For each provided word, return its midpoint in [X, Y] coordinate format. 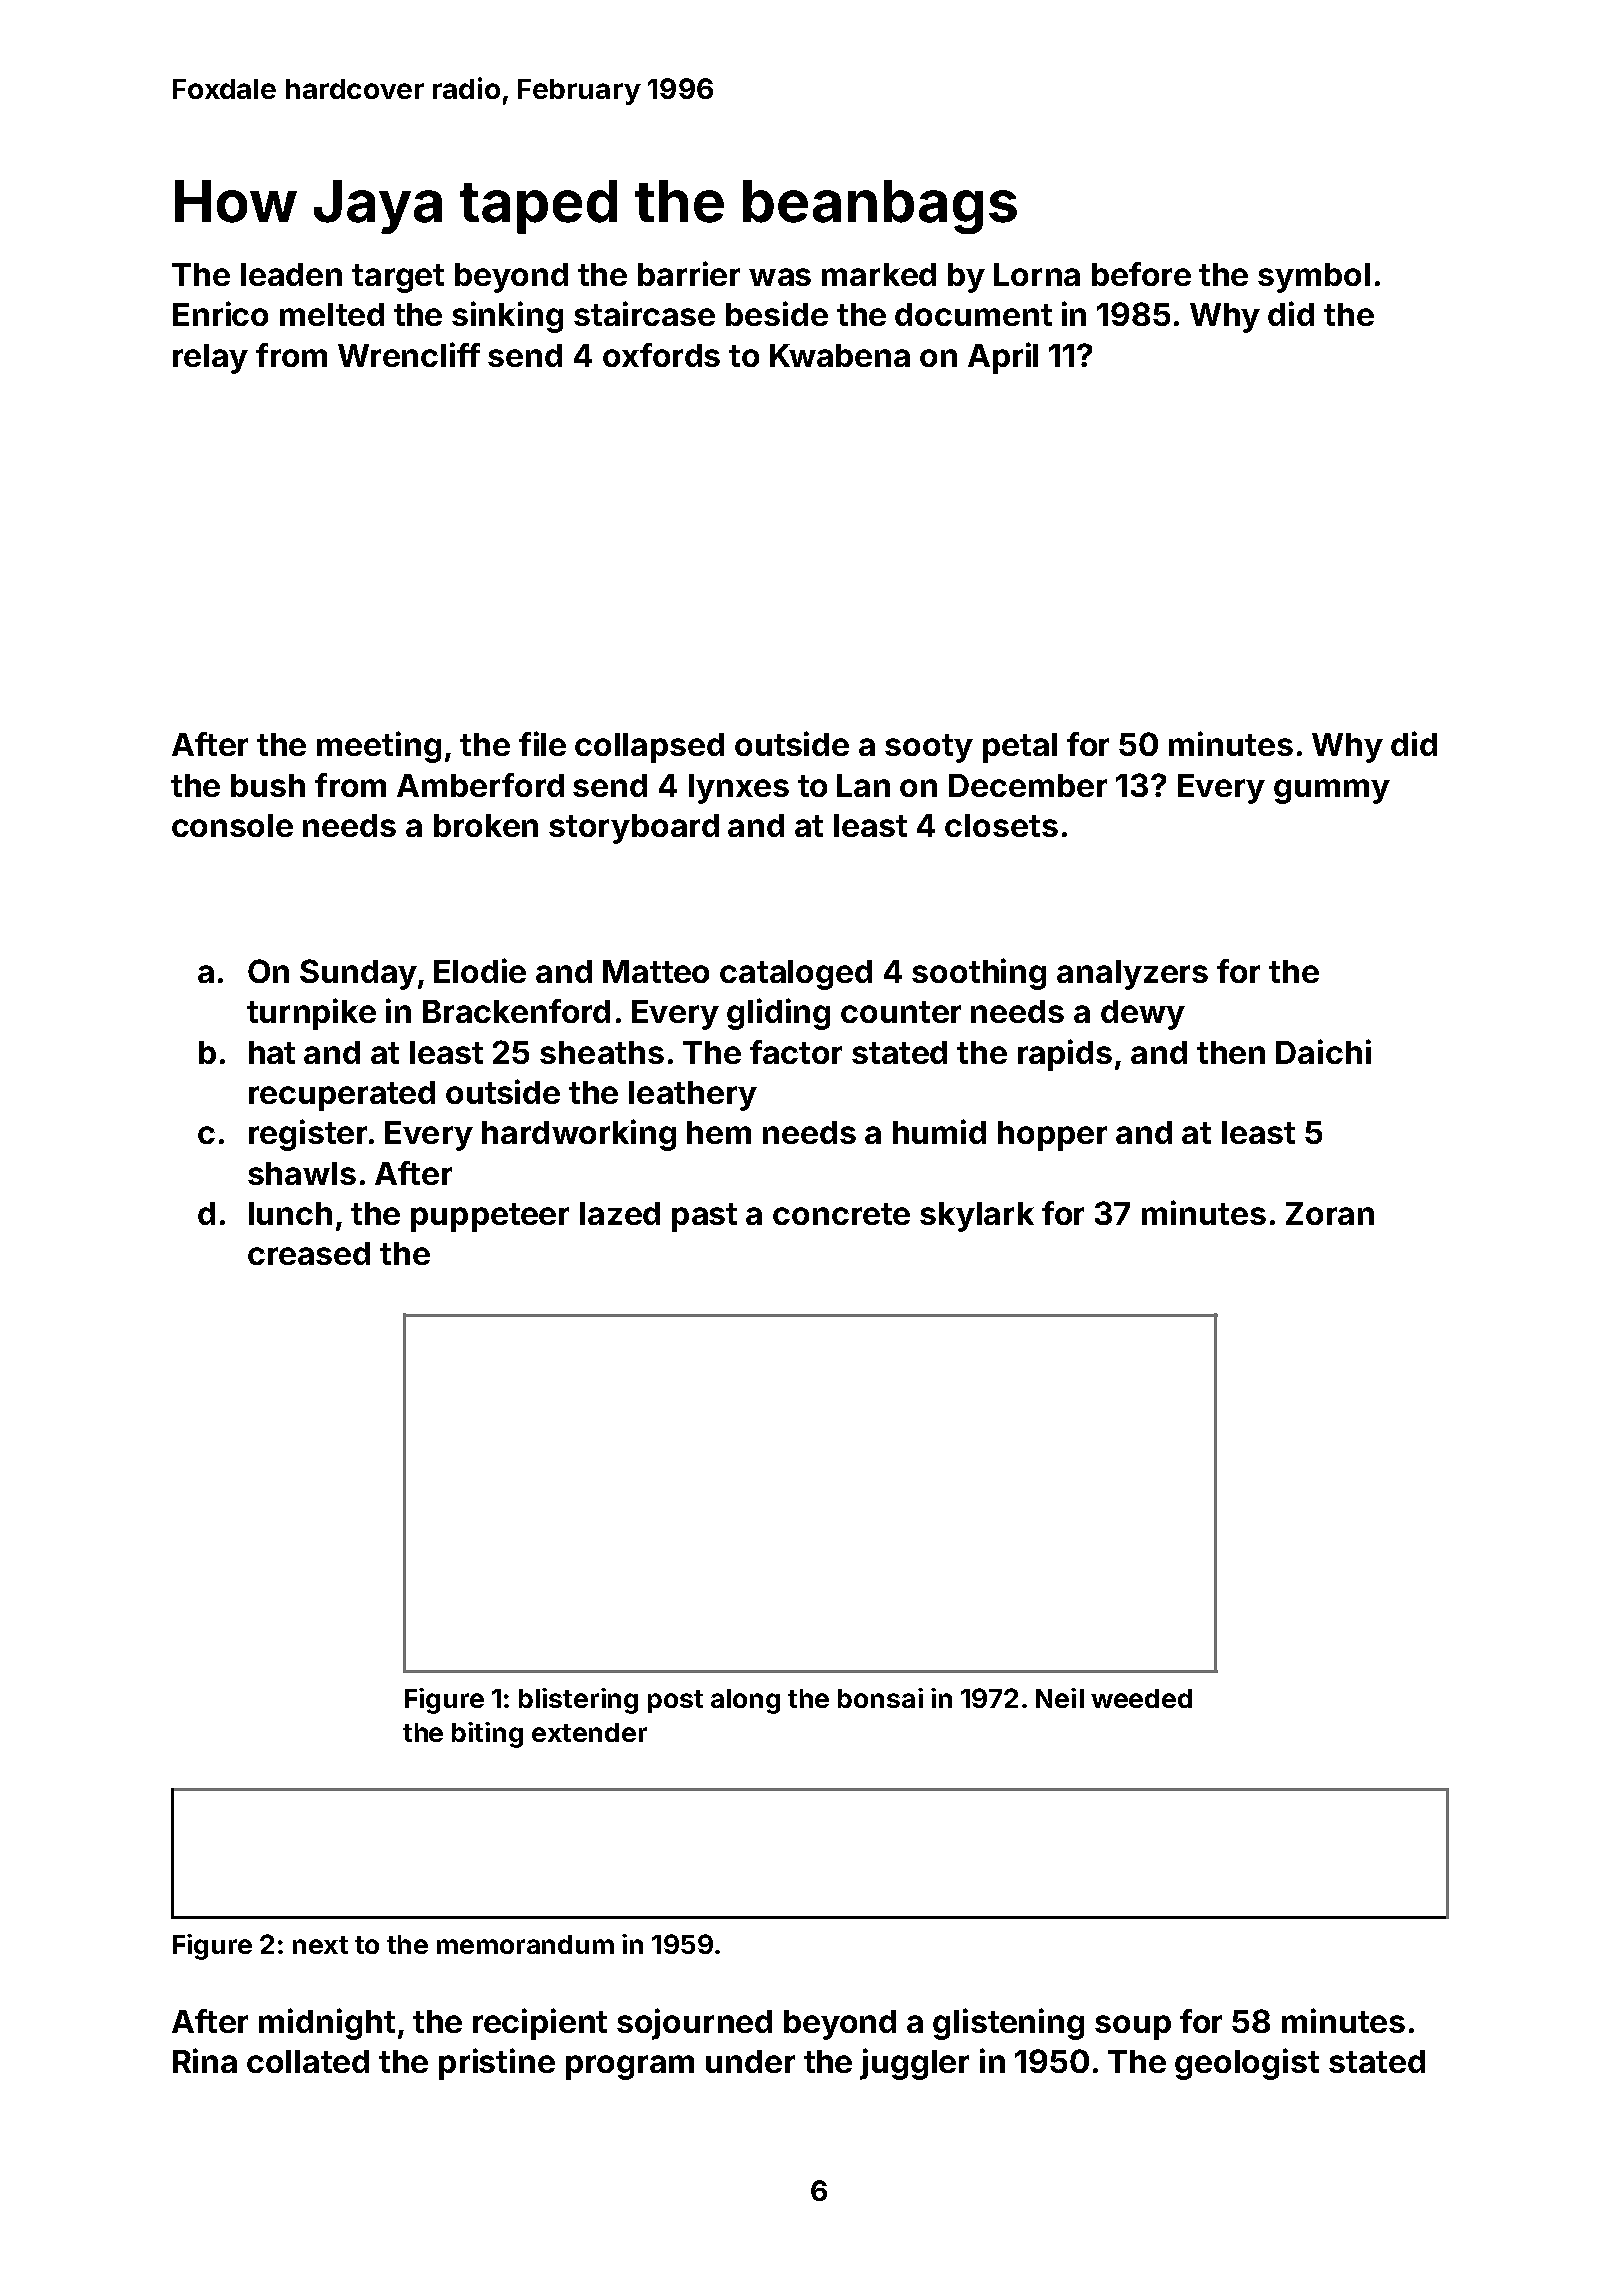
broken [486, 825]
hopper [1052, 1136]
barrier [689, 273]
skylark [977, 1217]
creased [309, 1253]
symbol [1314, 278]
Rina [205, 2060]
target [398, 278]
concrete [841, 1214]
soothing [979, 974]
